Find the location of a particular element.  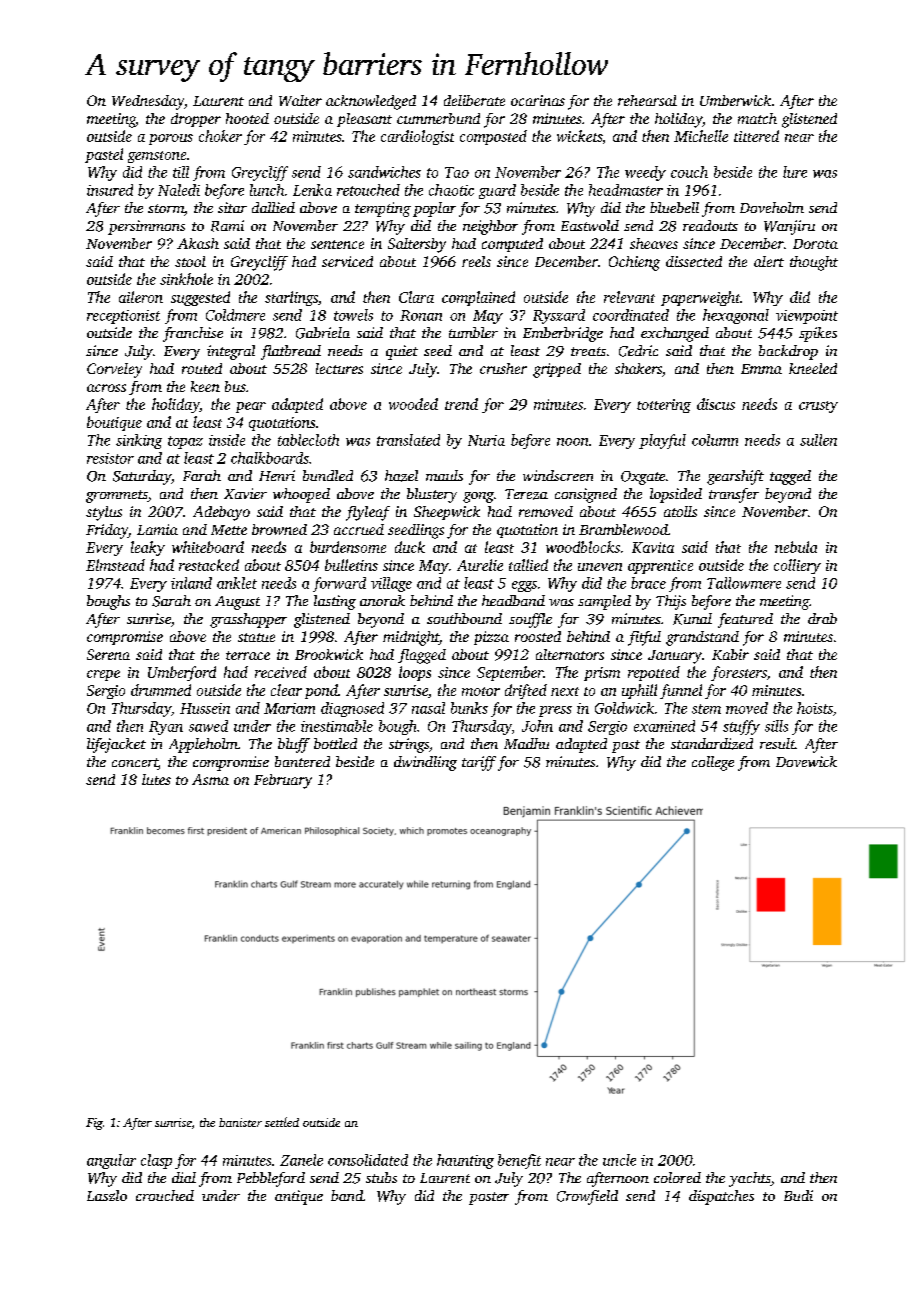

acknowledged is located at coordinates (371, 102).
